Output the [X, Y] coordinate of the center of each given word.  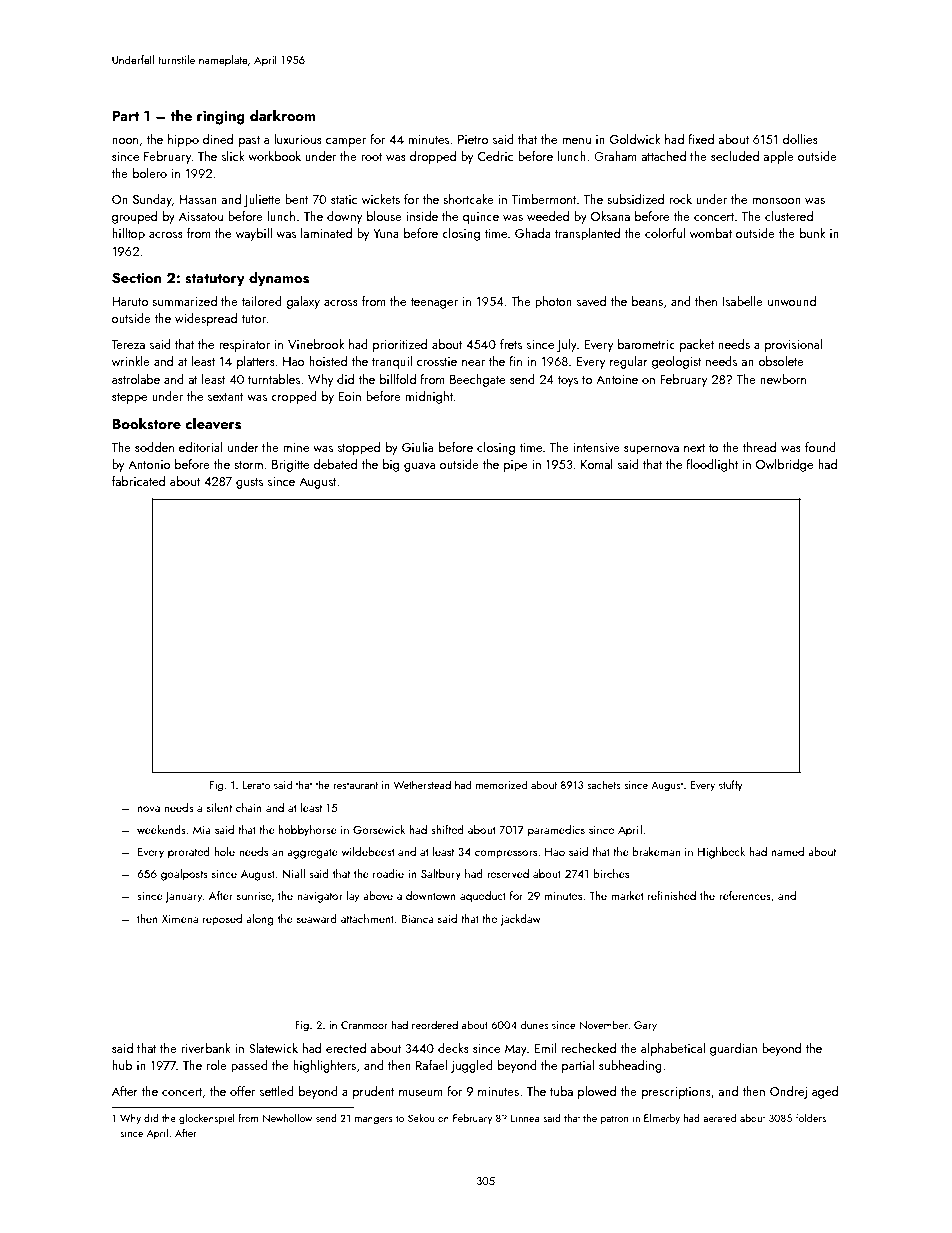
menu [576, 141]
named [788, 851]
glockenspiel [207, 1119]
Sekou [421, 1118]
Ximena [180, 918]
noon [125, 141]
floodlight [712, 465]
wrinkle [131, 361]
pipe [515, 466]
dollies [800, 139]
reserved [508, 873]
